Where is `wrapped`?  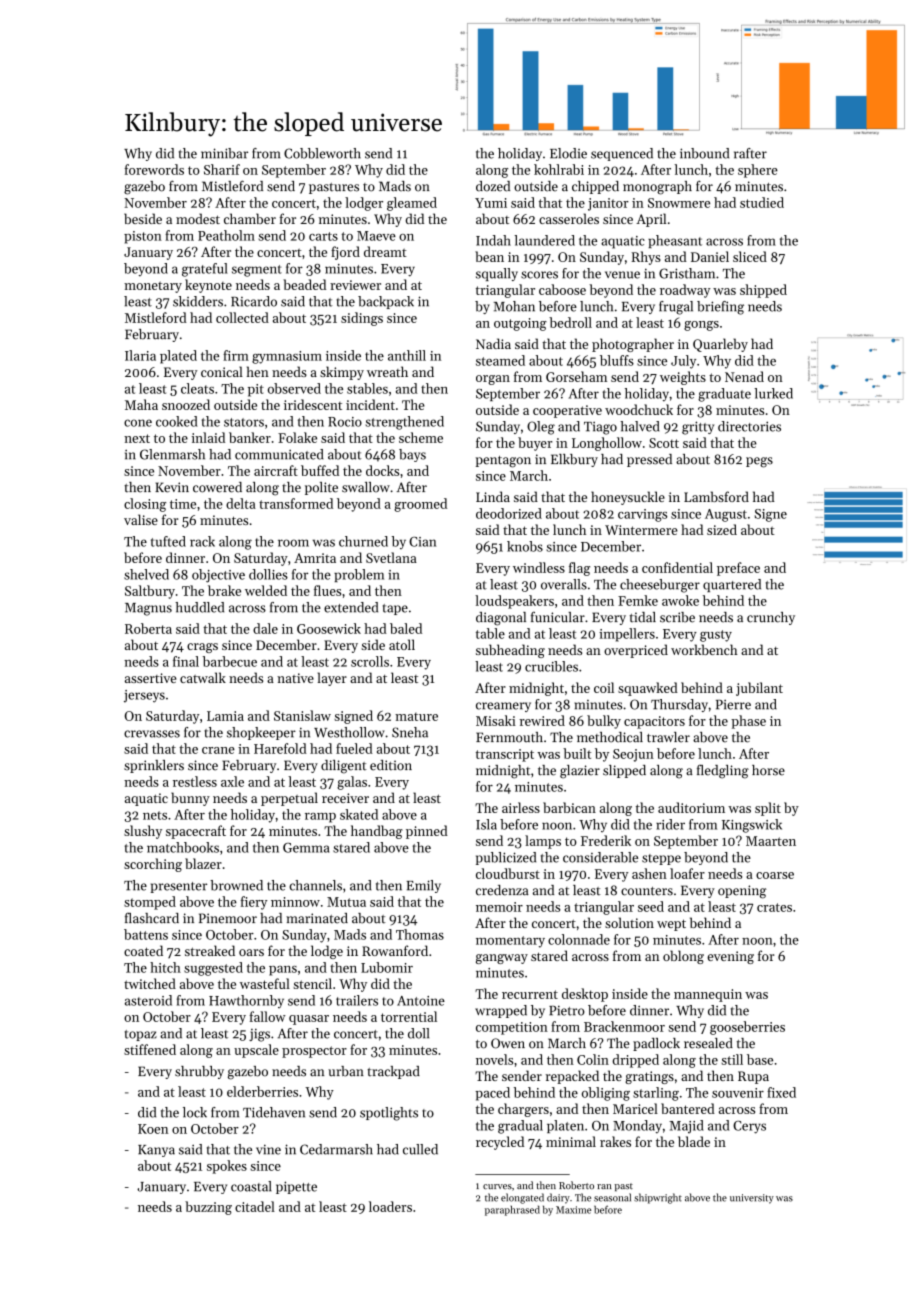 wrapped is located at coordinates (501, 1011).
